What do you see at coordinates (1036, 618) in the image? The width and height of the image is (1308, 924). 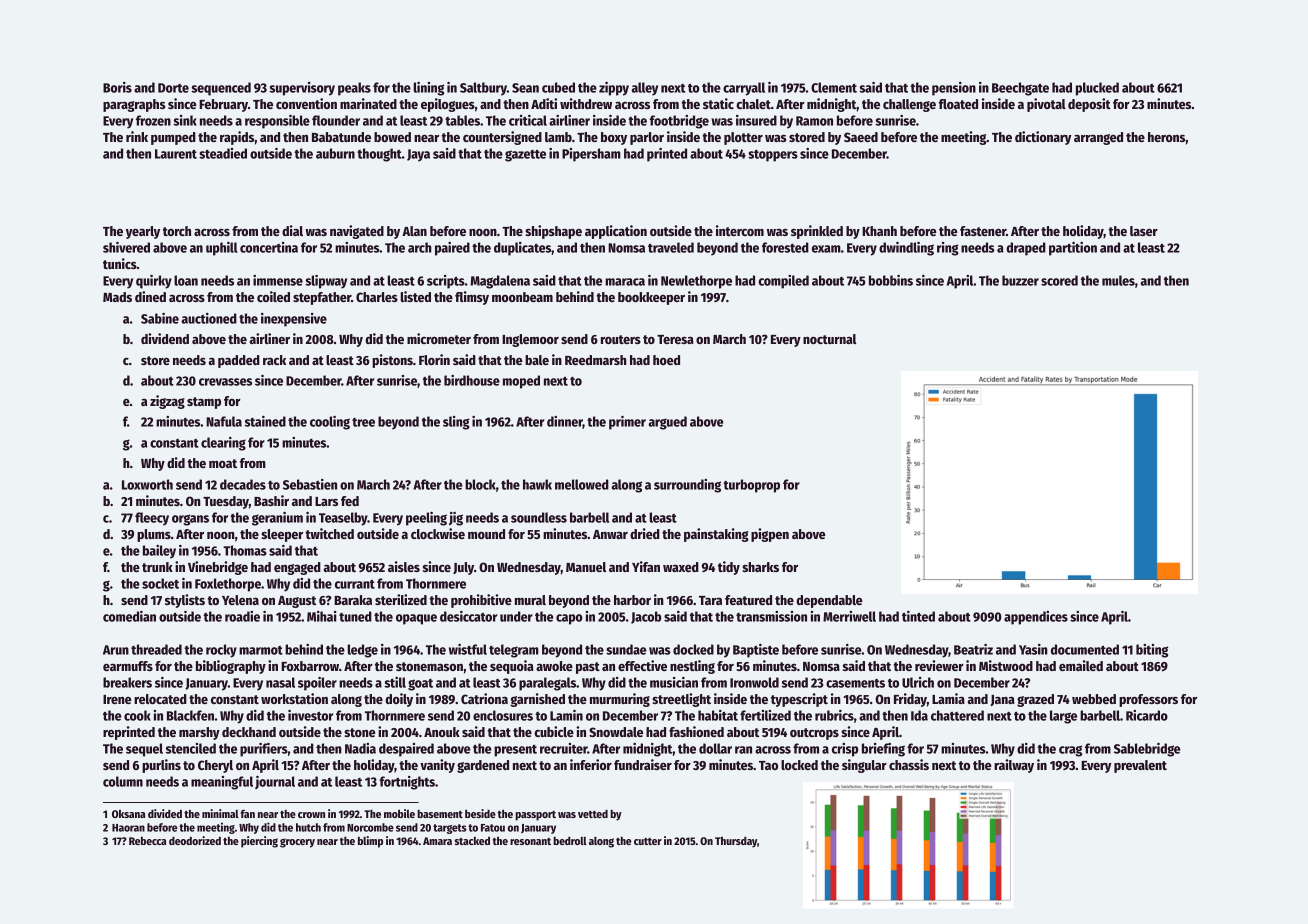 I see `appendices` at bounding box center [1036, 618].
